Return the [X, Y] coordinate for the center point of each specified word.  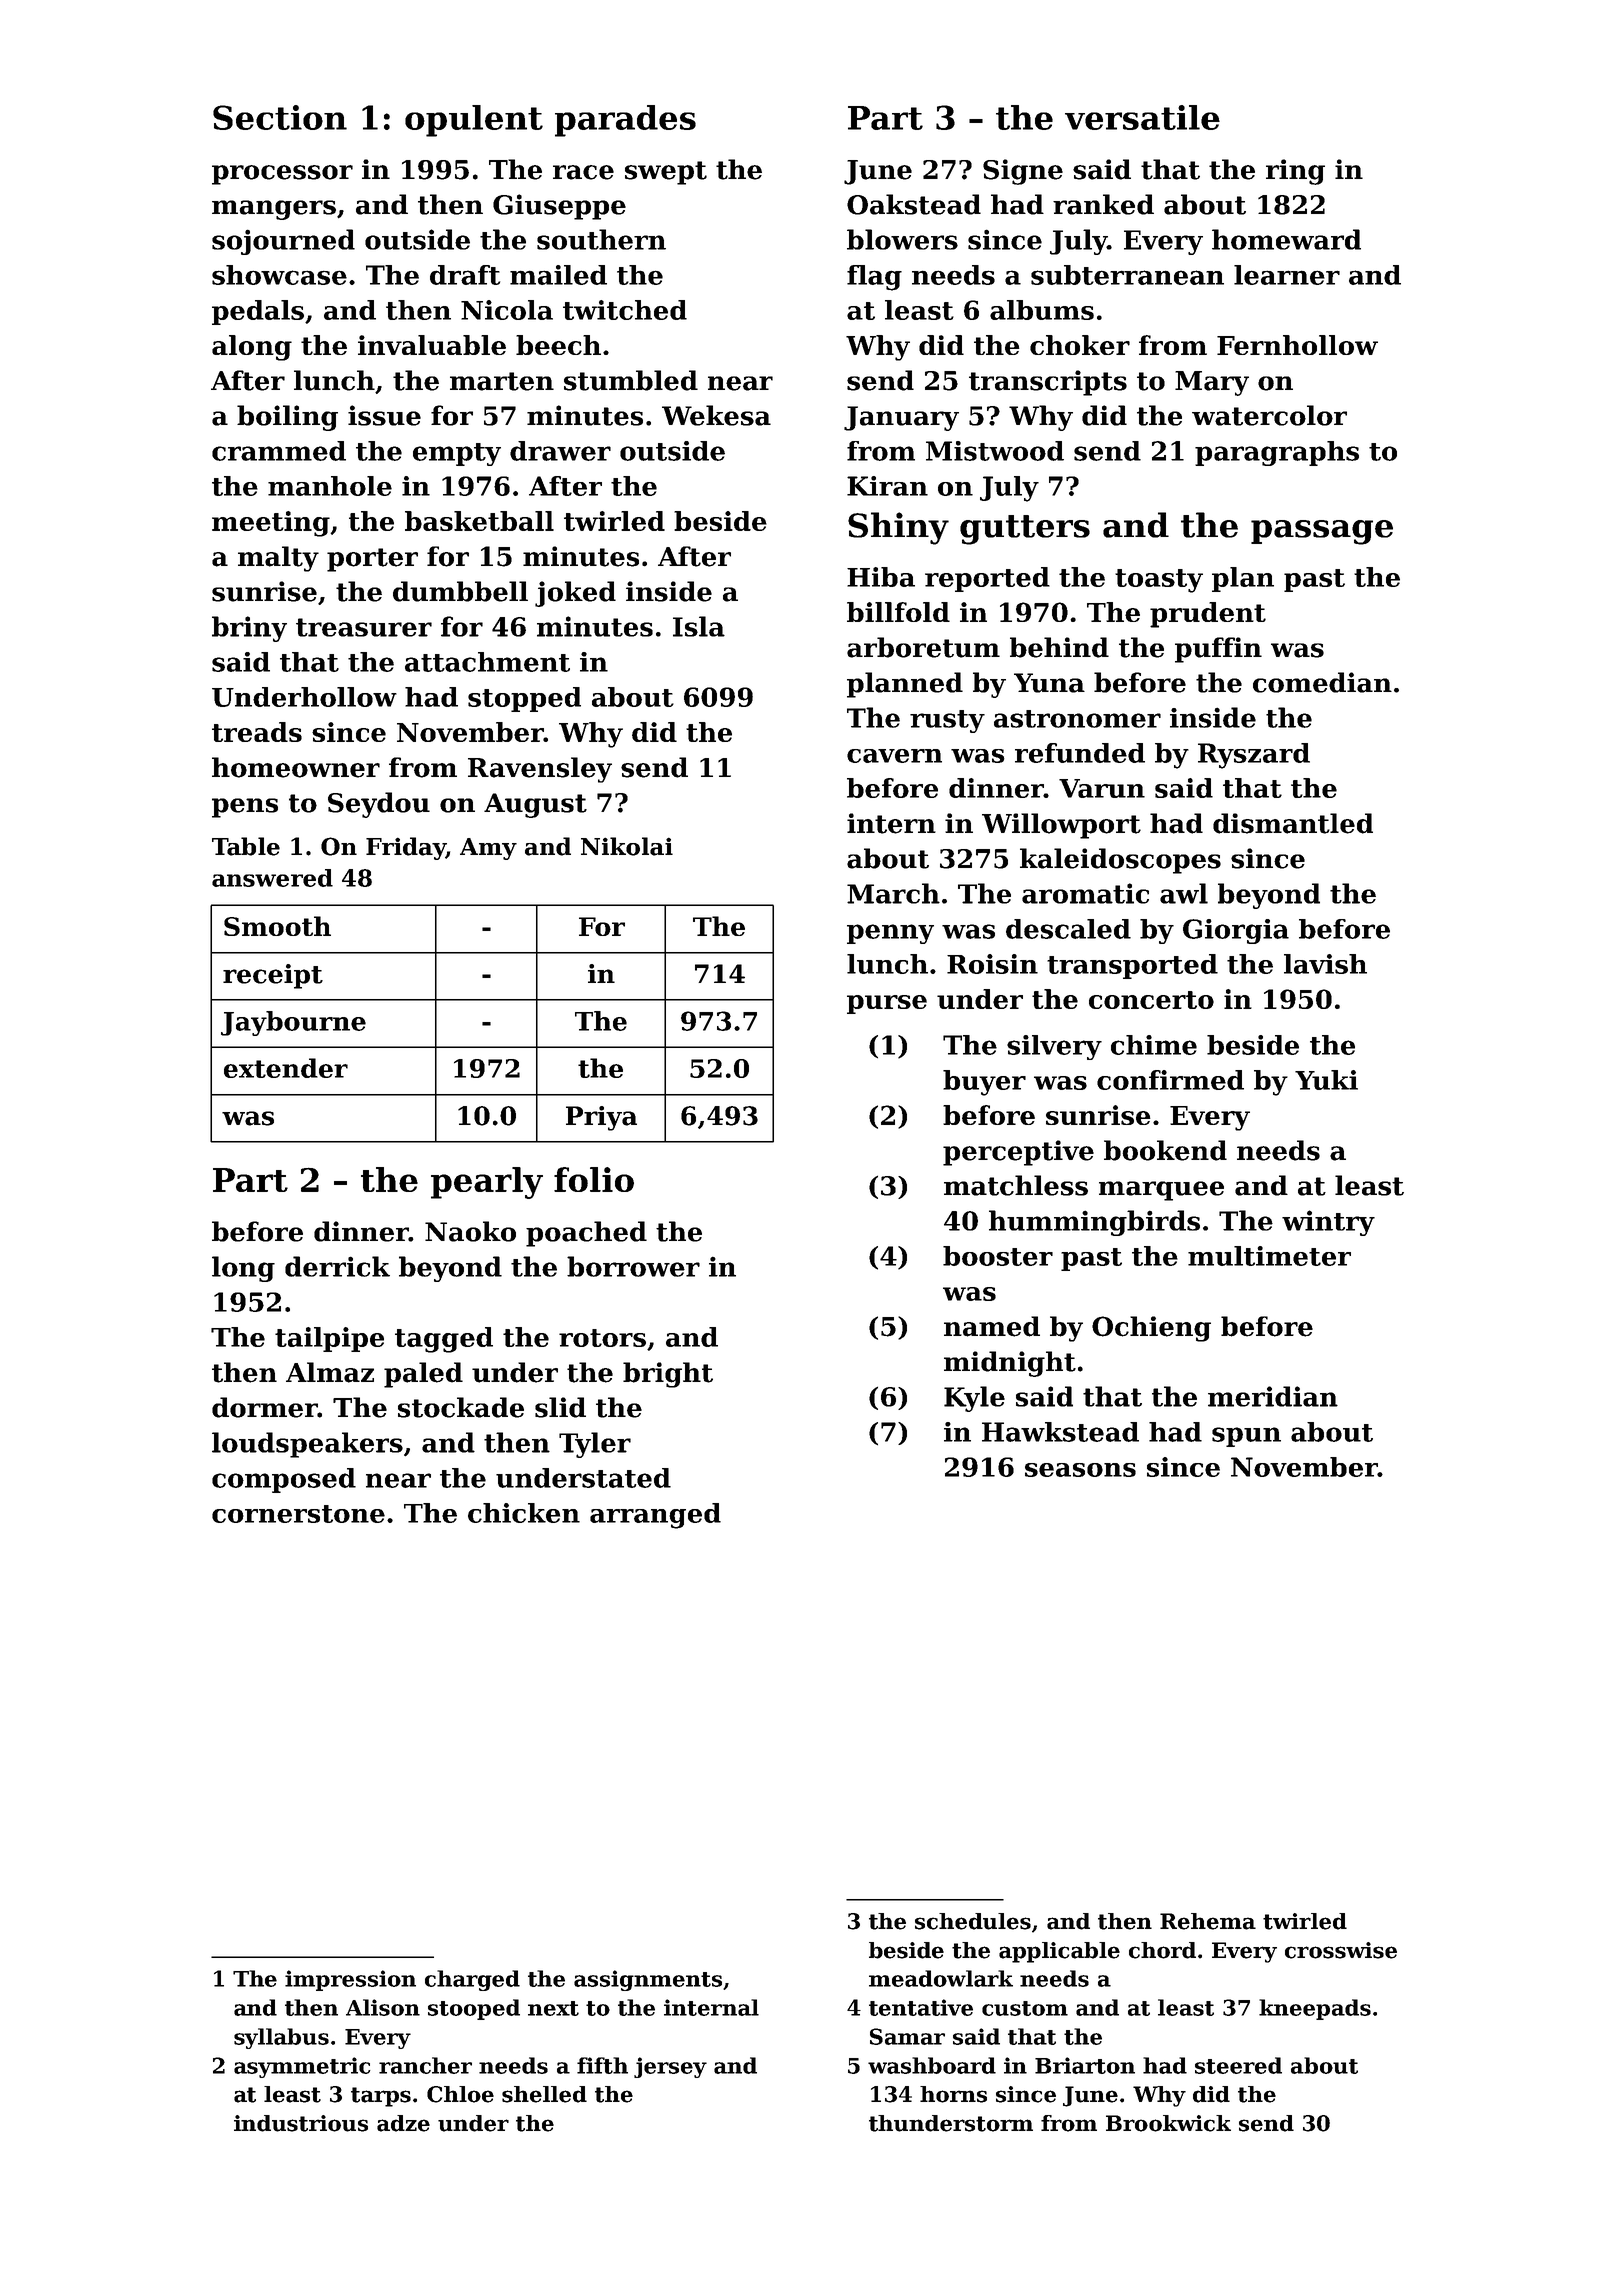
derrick [337, 1266]
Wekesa [716, 415]
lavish [1325, 964]
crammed [279, 451]
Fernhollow [1297, 345]
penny [890, 934]
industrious [301, 2123]
